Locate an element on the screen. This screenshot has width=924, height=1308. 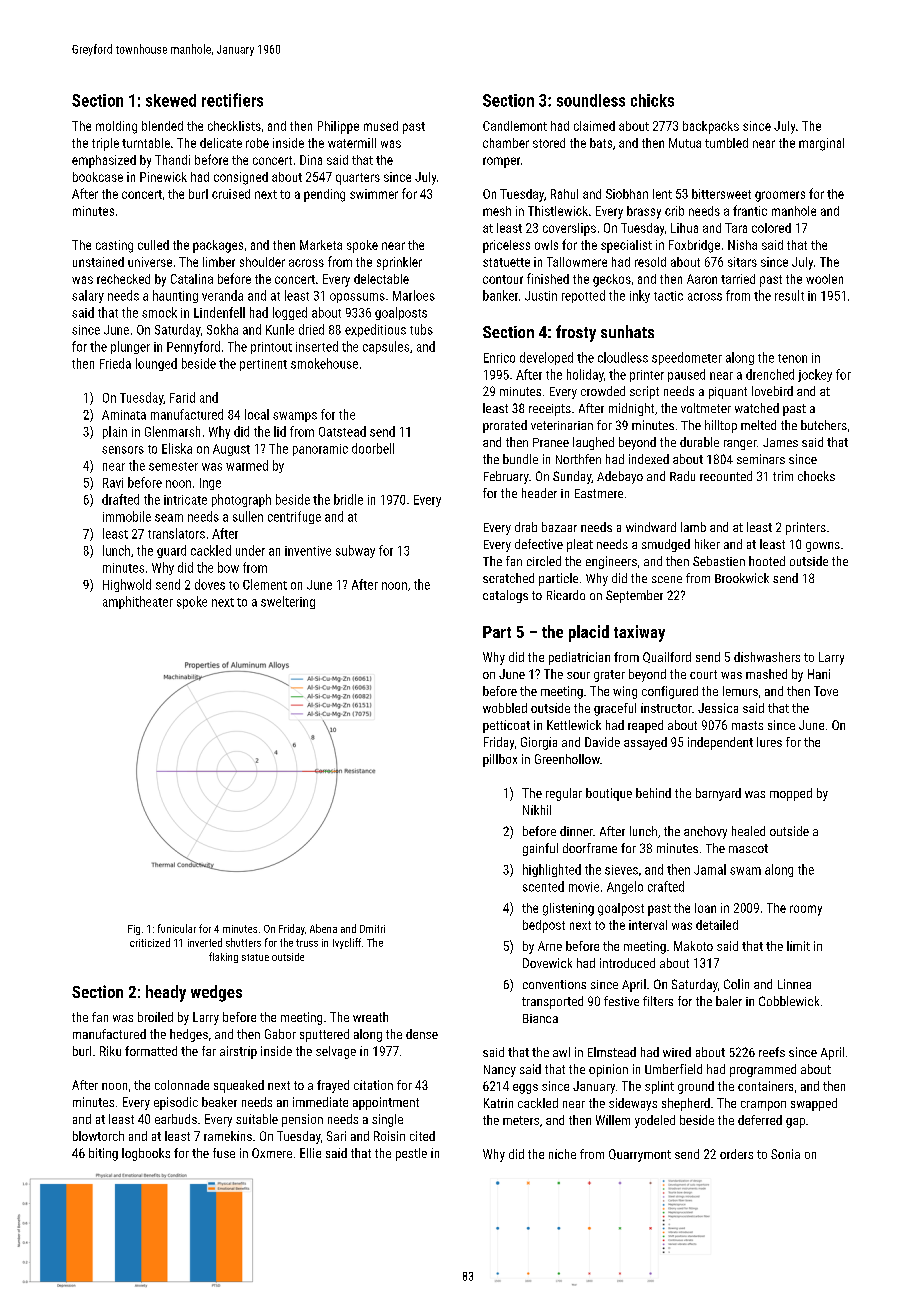
Cobblewick is located at coordinates (789, 1001).
